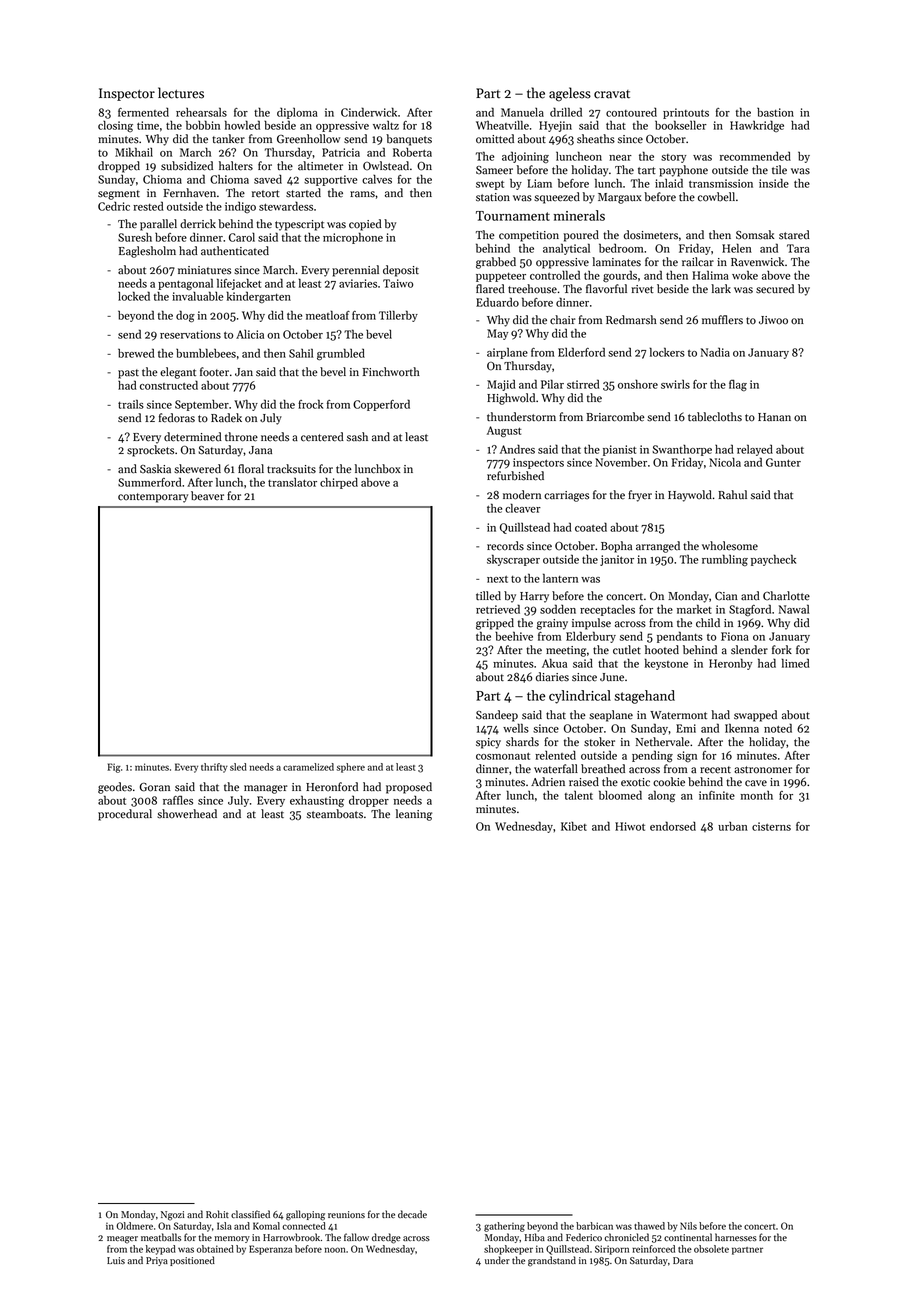 The width and height of the page is (908, 1316). I want to click on recommended, so click(755, 156).
